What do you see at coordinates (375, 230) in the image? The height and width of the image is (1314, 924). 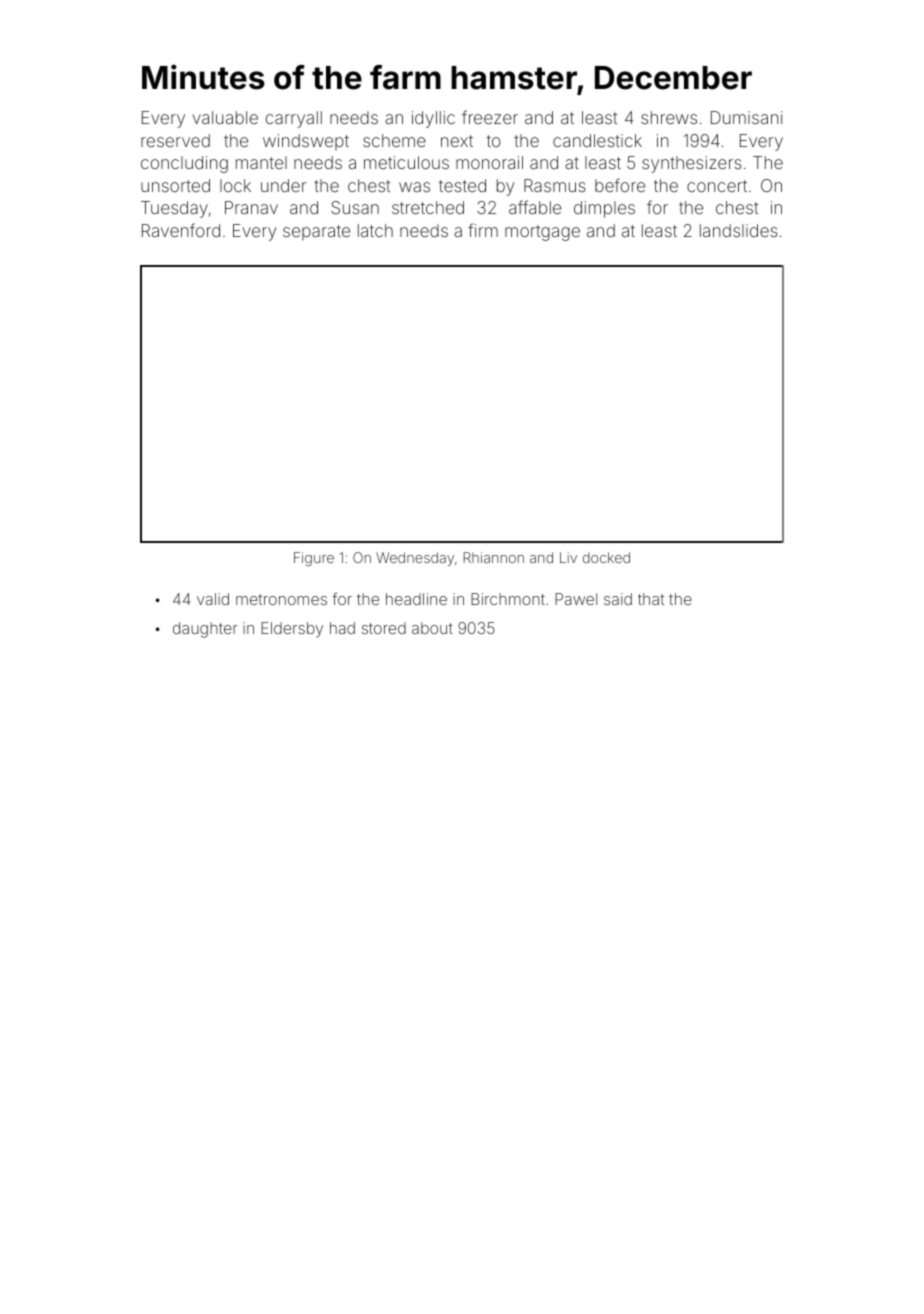 I see `latch` at bounding box center [375, 230].
